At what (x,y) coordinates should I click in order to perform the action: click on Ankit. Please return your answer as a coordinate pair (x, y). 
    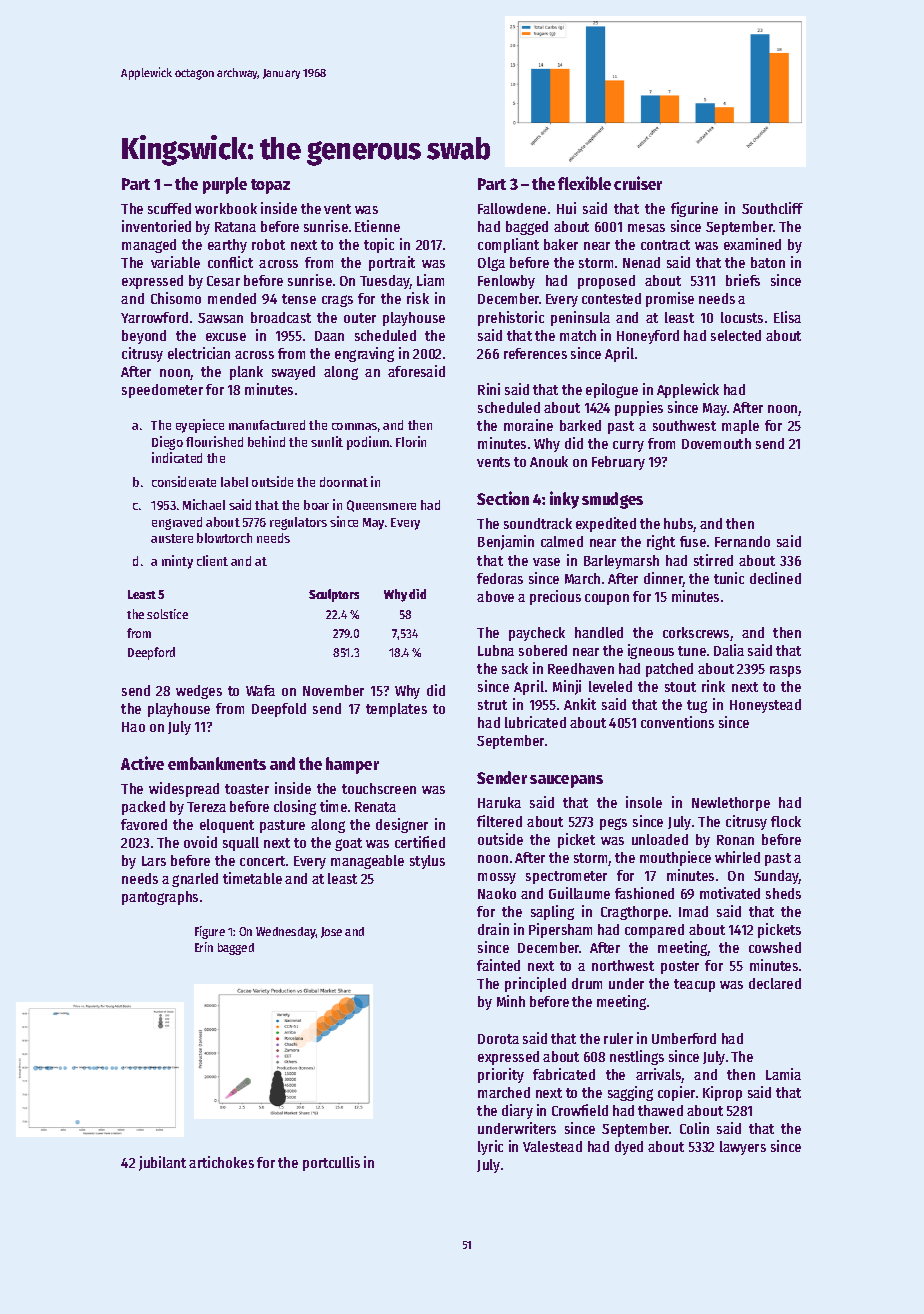
    Looking at the image, I should click on (580, 704).
